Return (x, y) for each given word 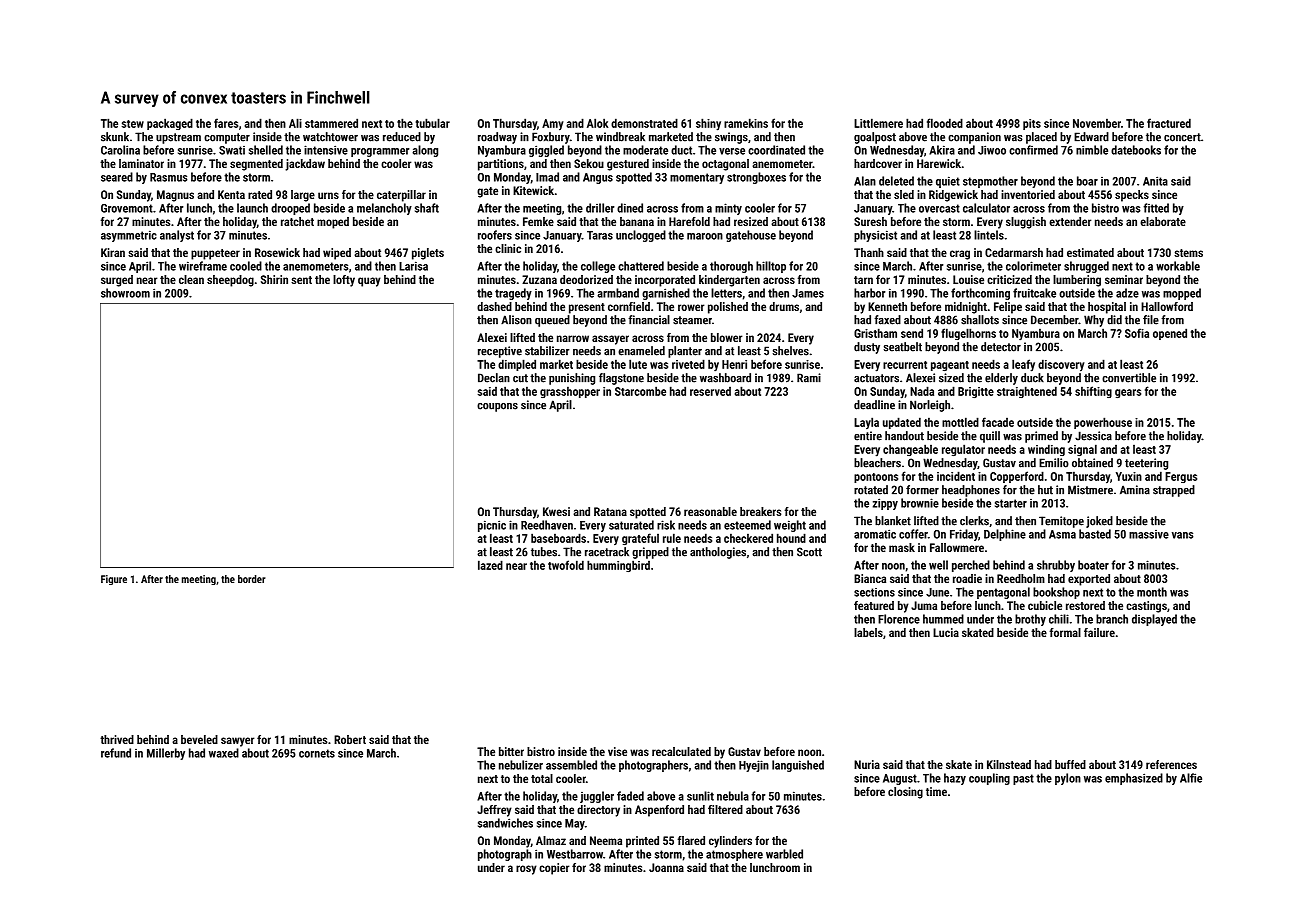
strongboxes (756, 178)
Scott (809, 552)
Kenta (231, 194)
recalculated (681, 751)
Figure (114, 580)
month (1152, 592)
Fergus (1181, 477)
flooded (945, 123)
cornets (317, 753)
